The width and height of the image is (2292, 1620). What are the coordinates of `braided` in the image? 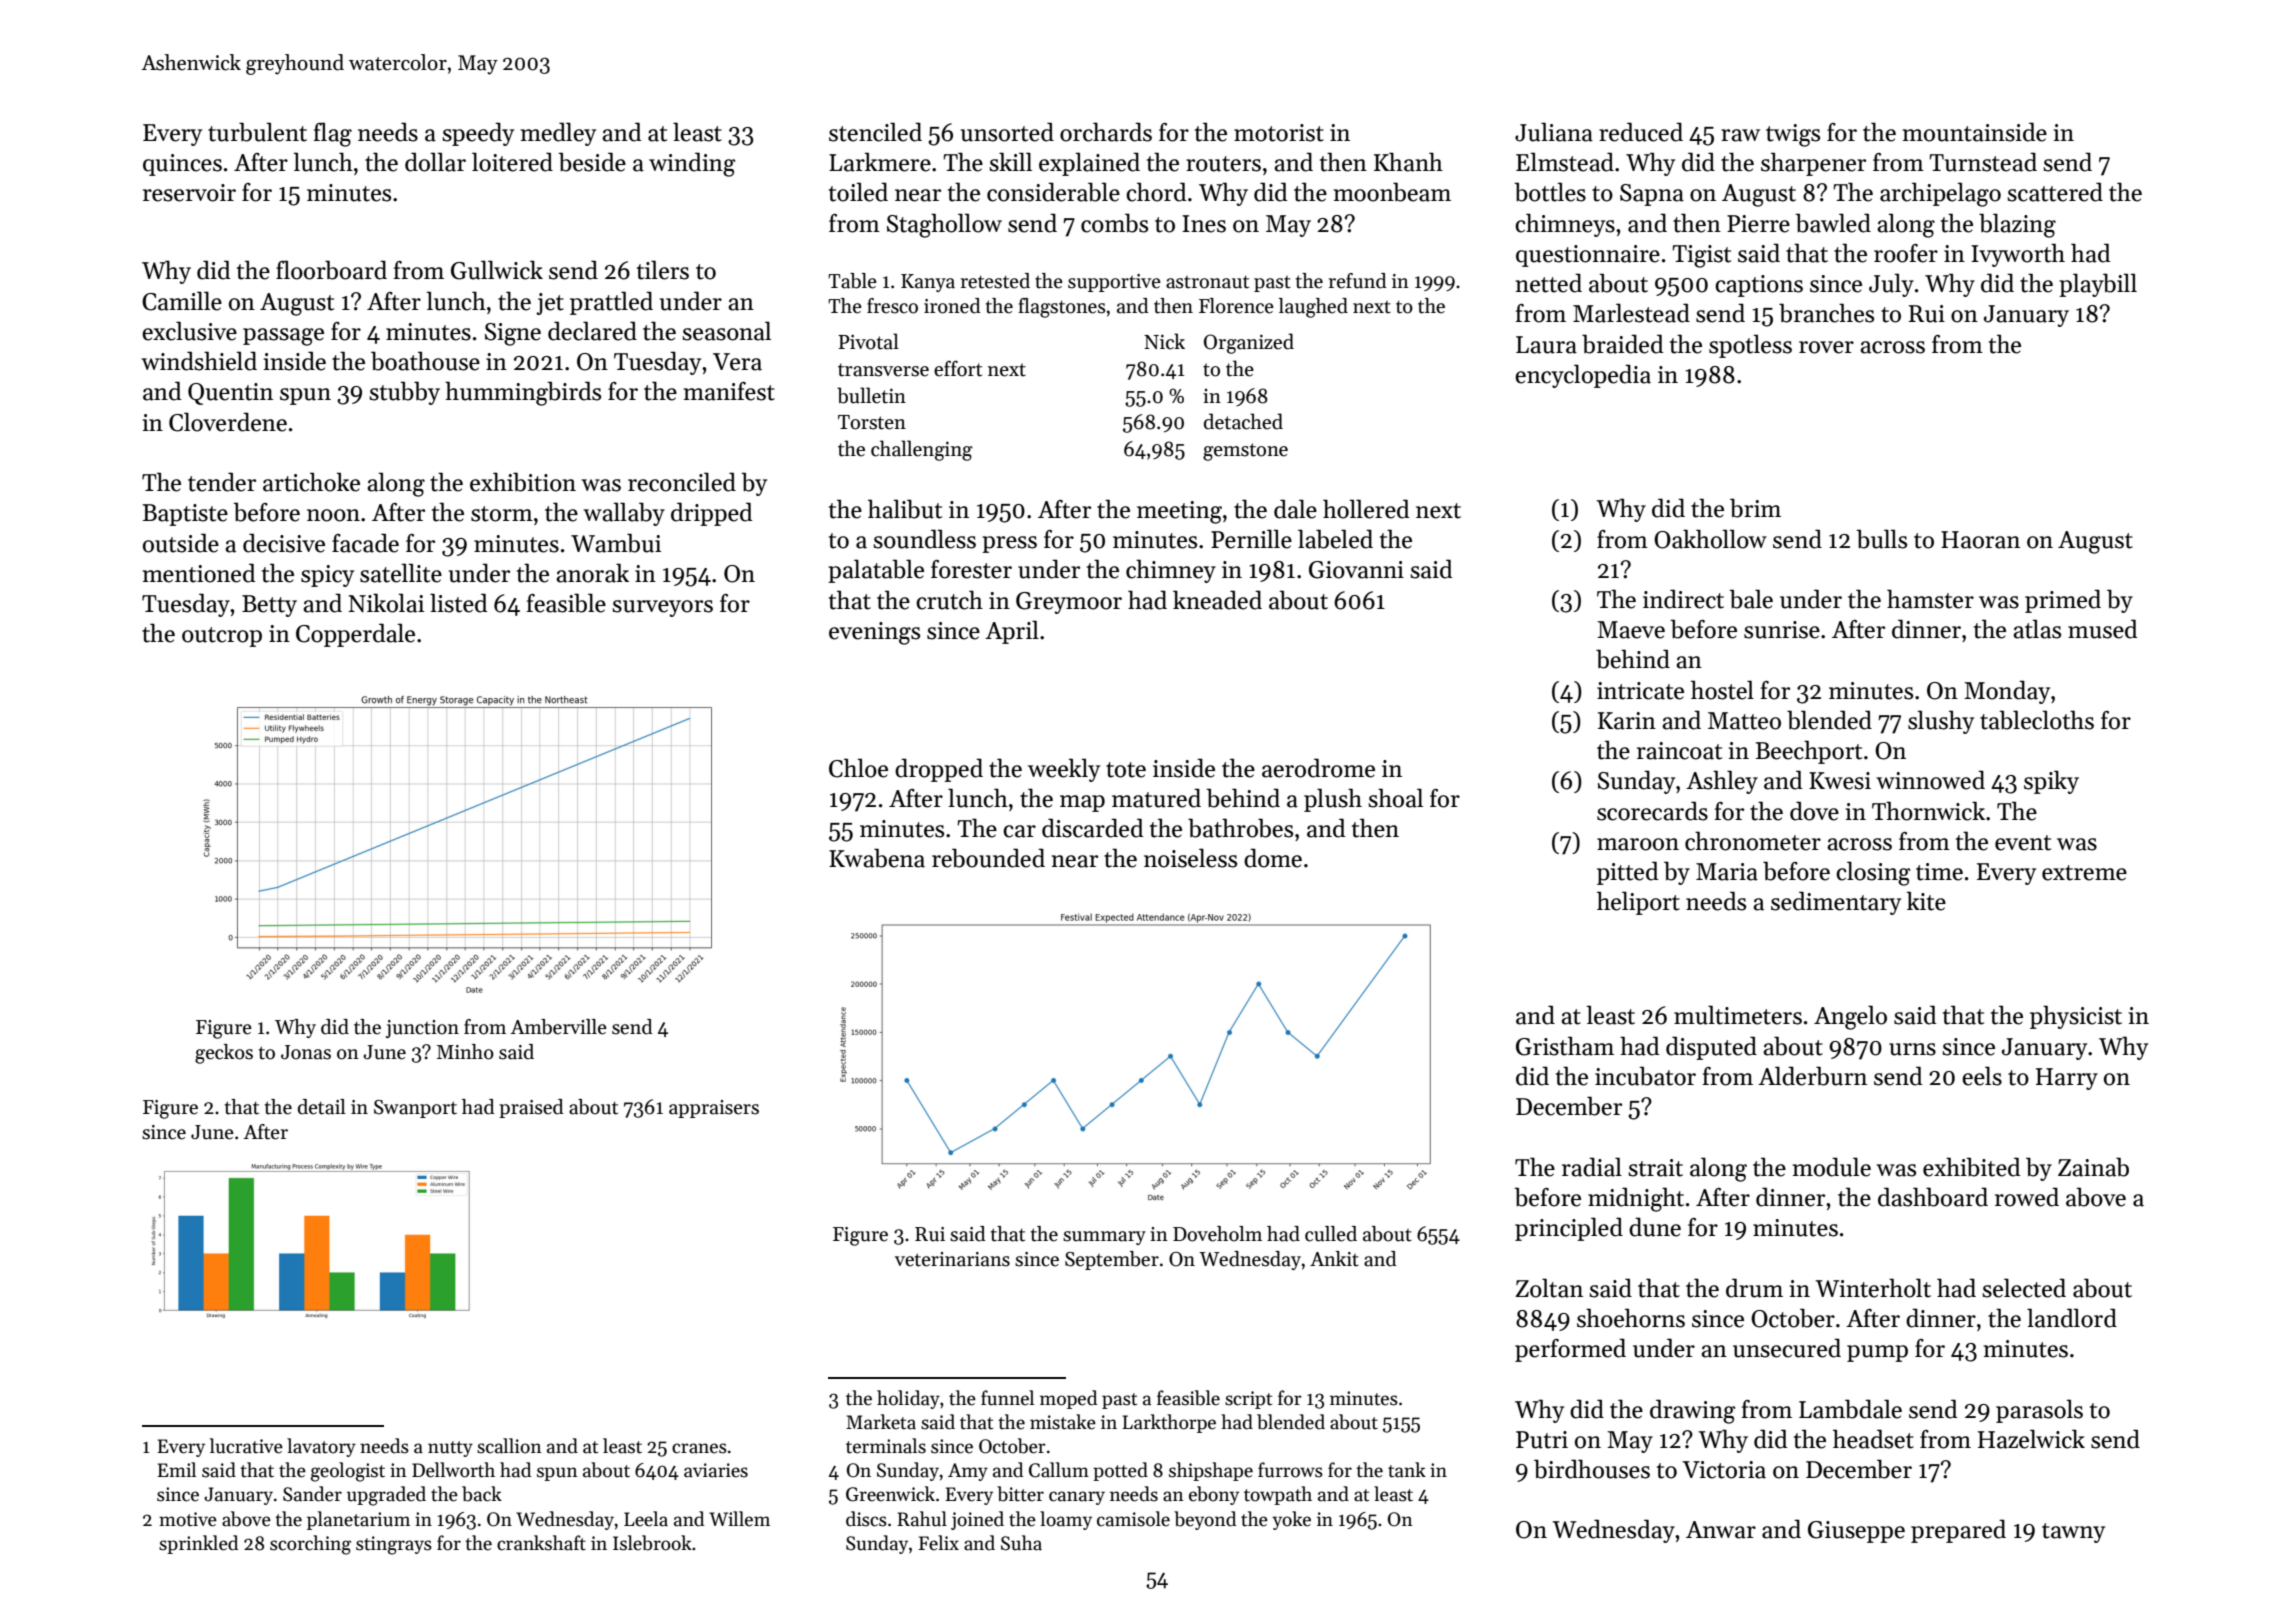 It's located at (1623, 344).
